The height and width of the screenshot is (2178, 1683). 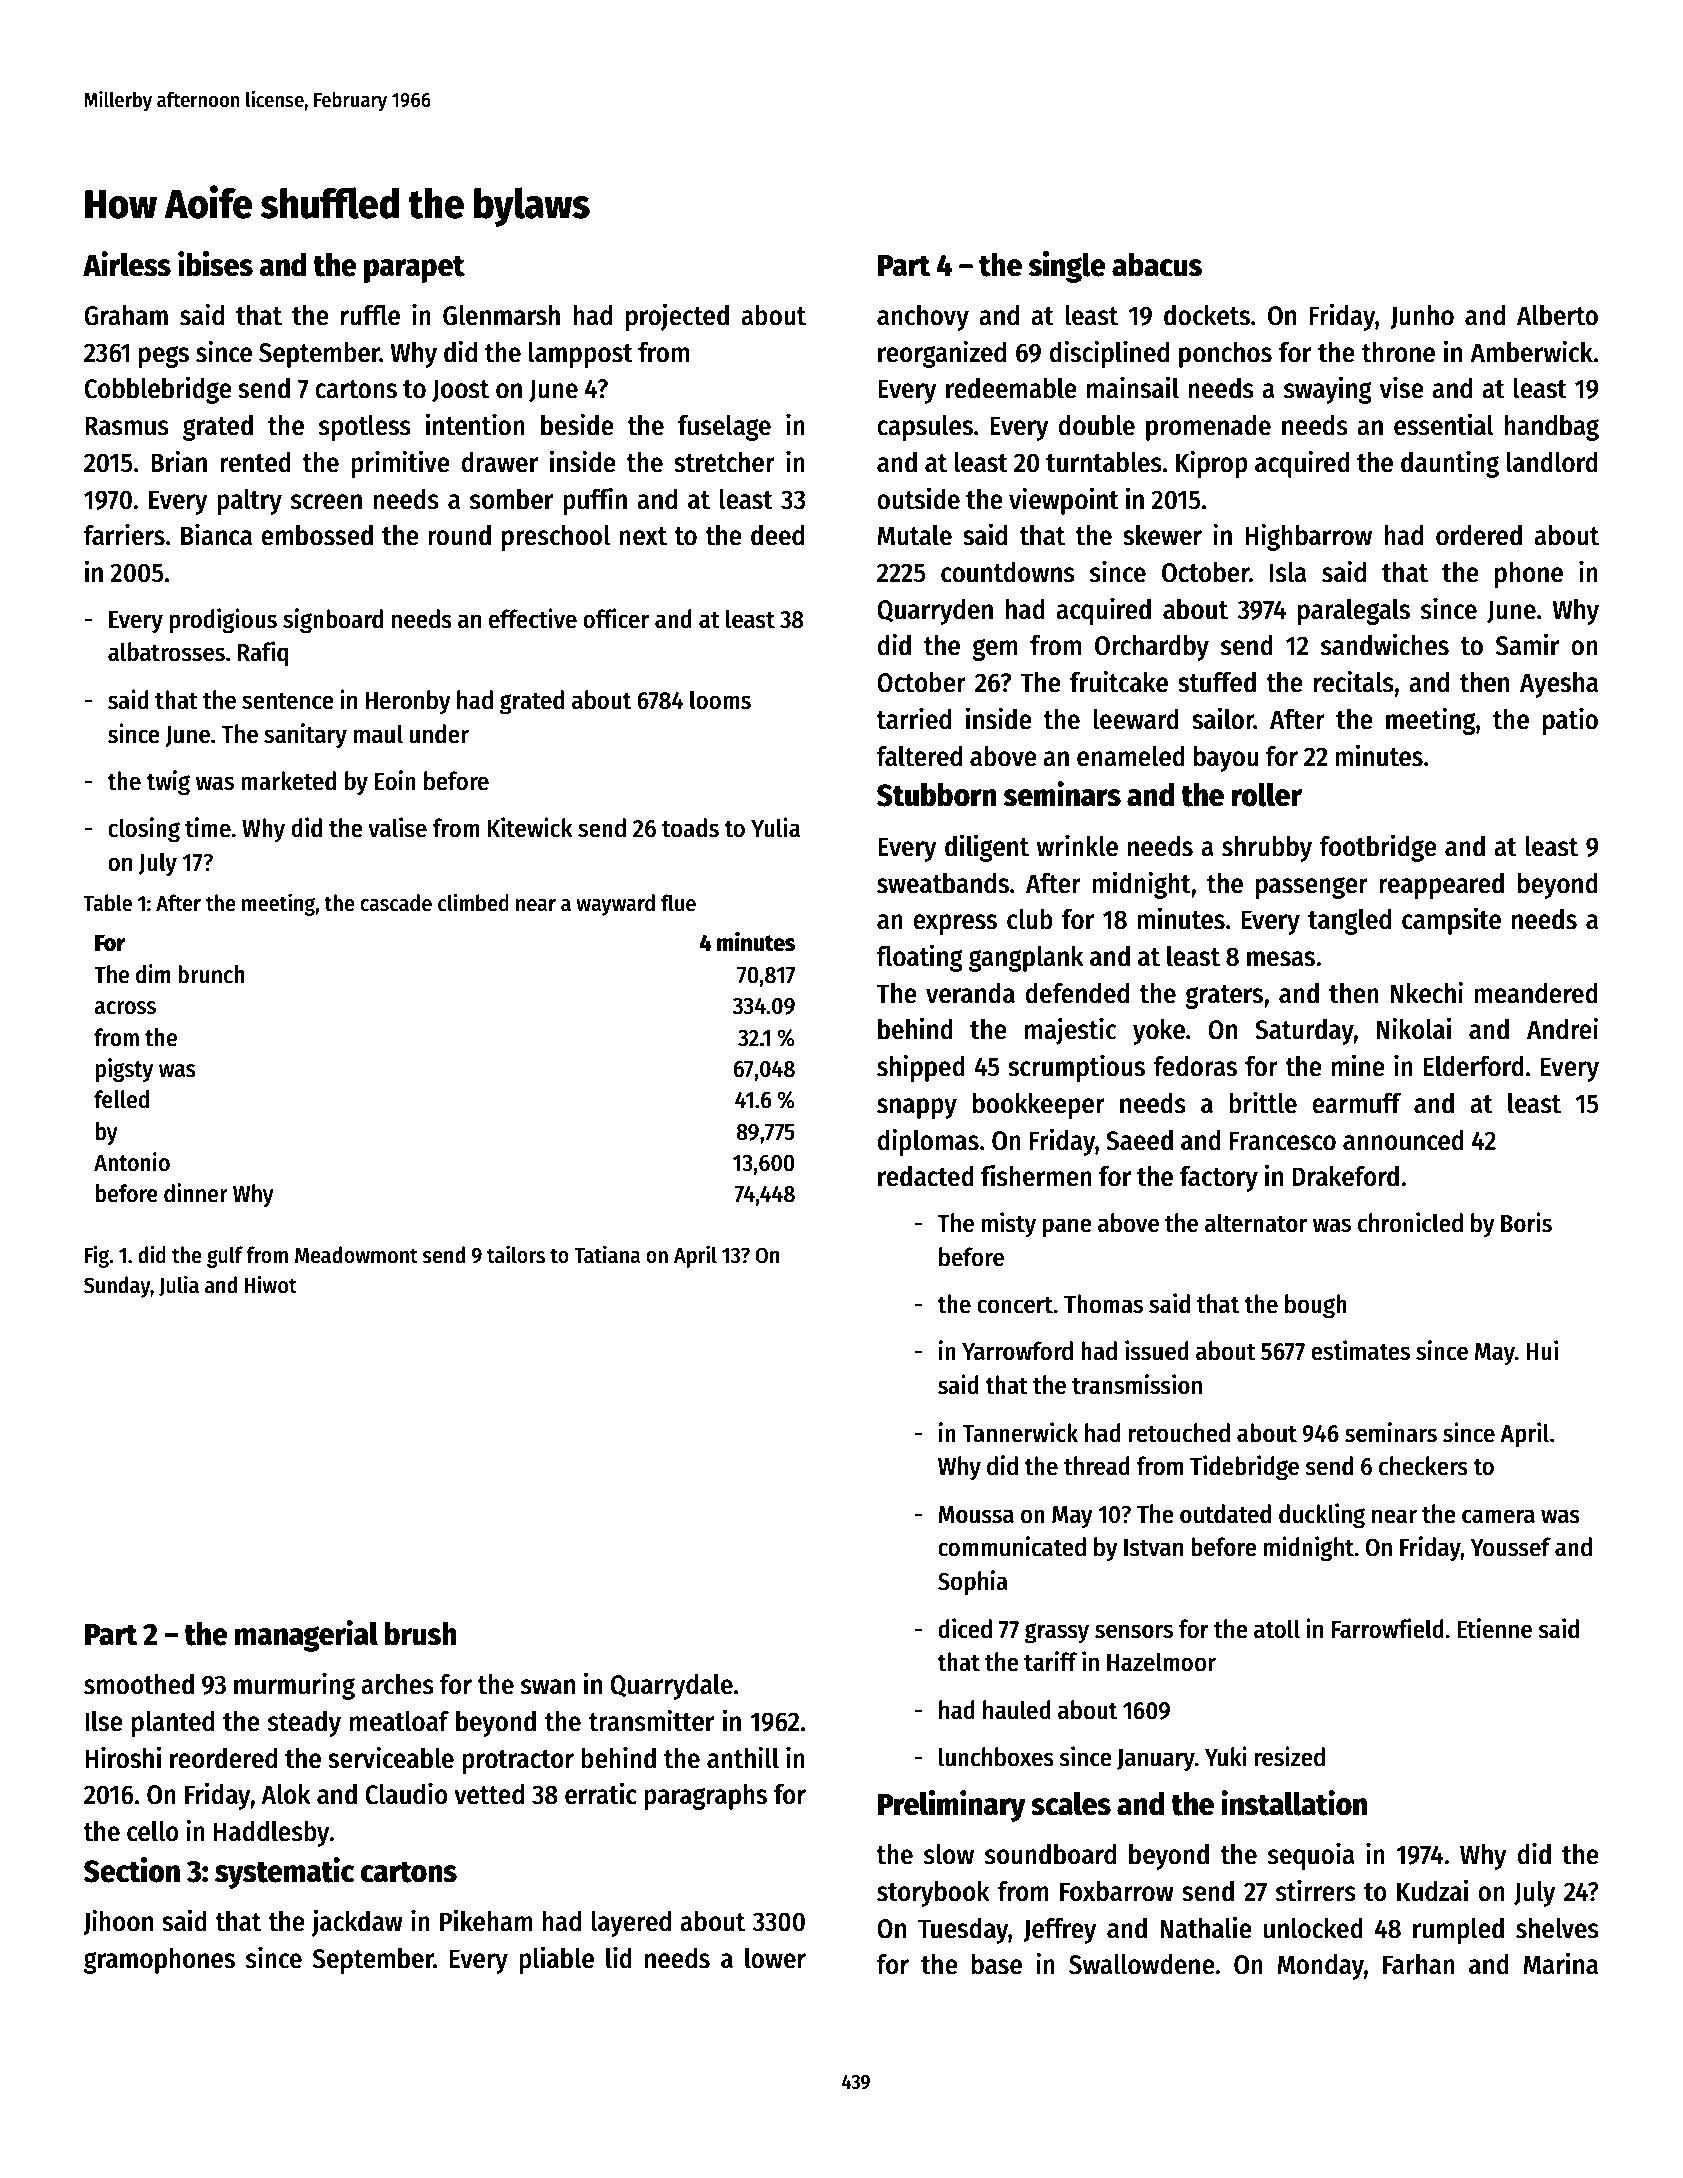 What do you see at coordinates (976, 1515) in the screenshot?
I see `Moussa` at bounding box center [976, 1515].
